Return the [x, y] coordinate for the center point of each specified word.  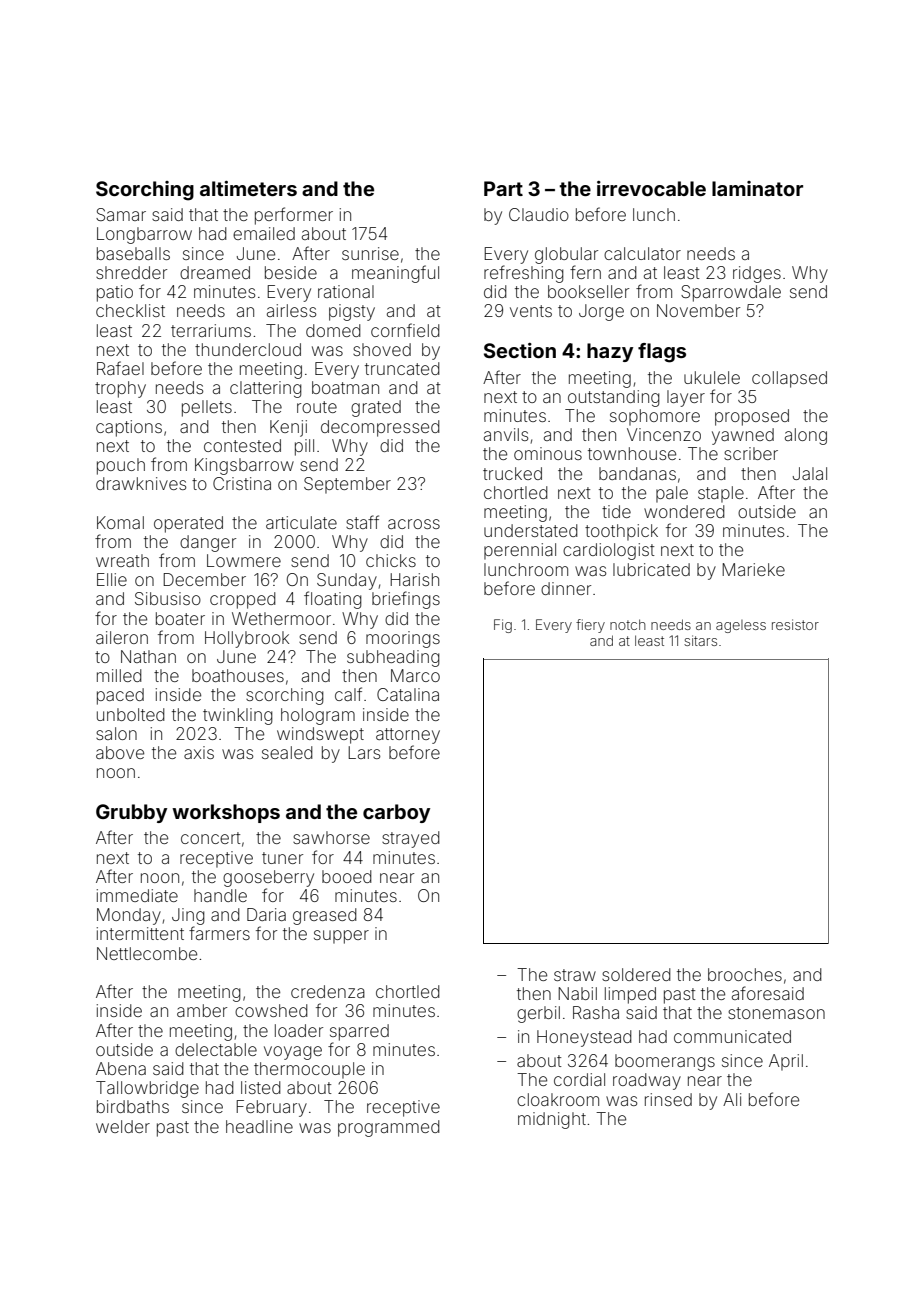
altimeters [248, 188]
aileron [122, 637]
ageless [741, 626]
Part [503, 188]
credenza [328, 991]
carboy [396, 813]
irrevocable [651, 188]
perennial [520, 551]
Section [520, 350]
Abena [121, 1068]
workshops [226, 813]
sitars [700, 640]
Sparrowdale [731, 293]
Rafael [120, 368]
